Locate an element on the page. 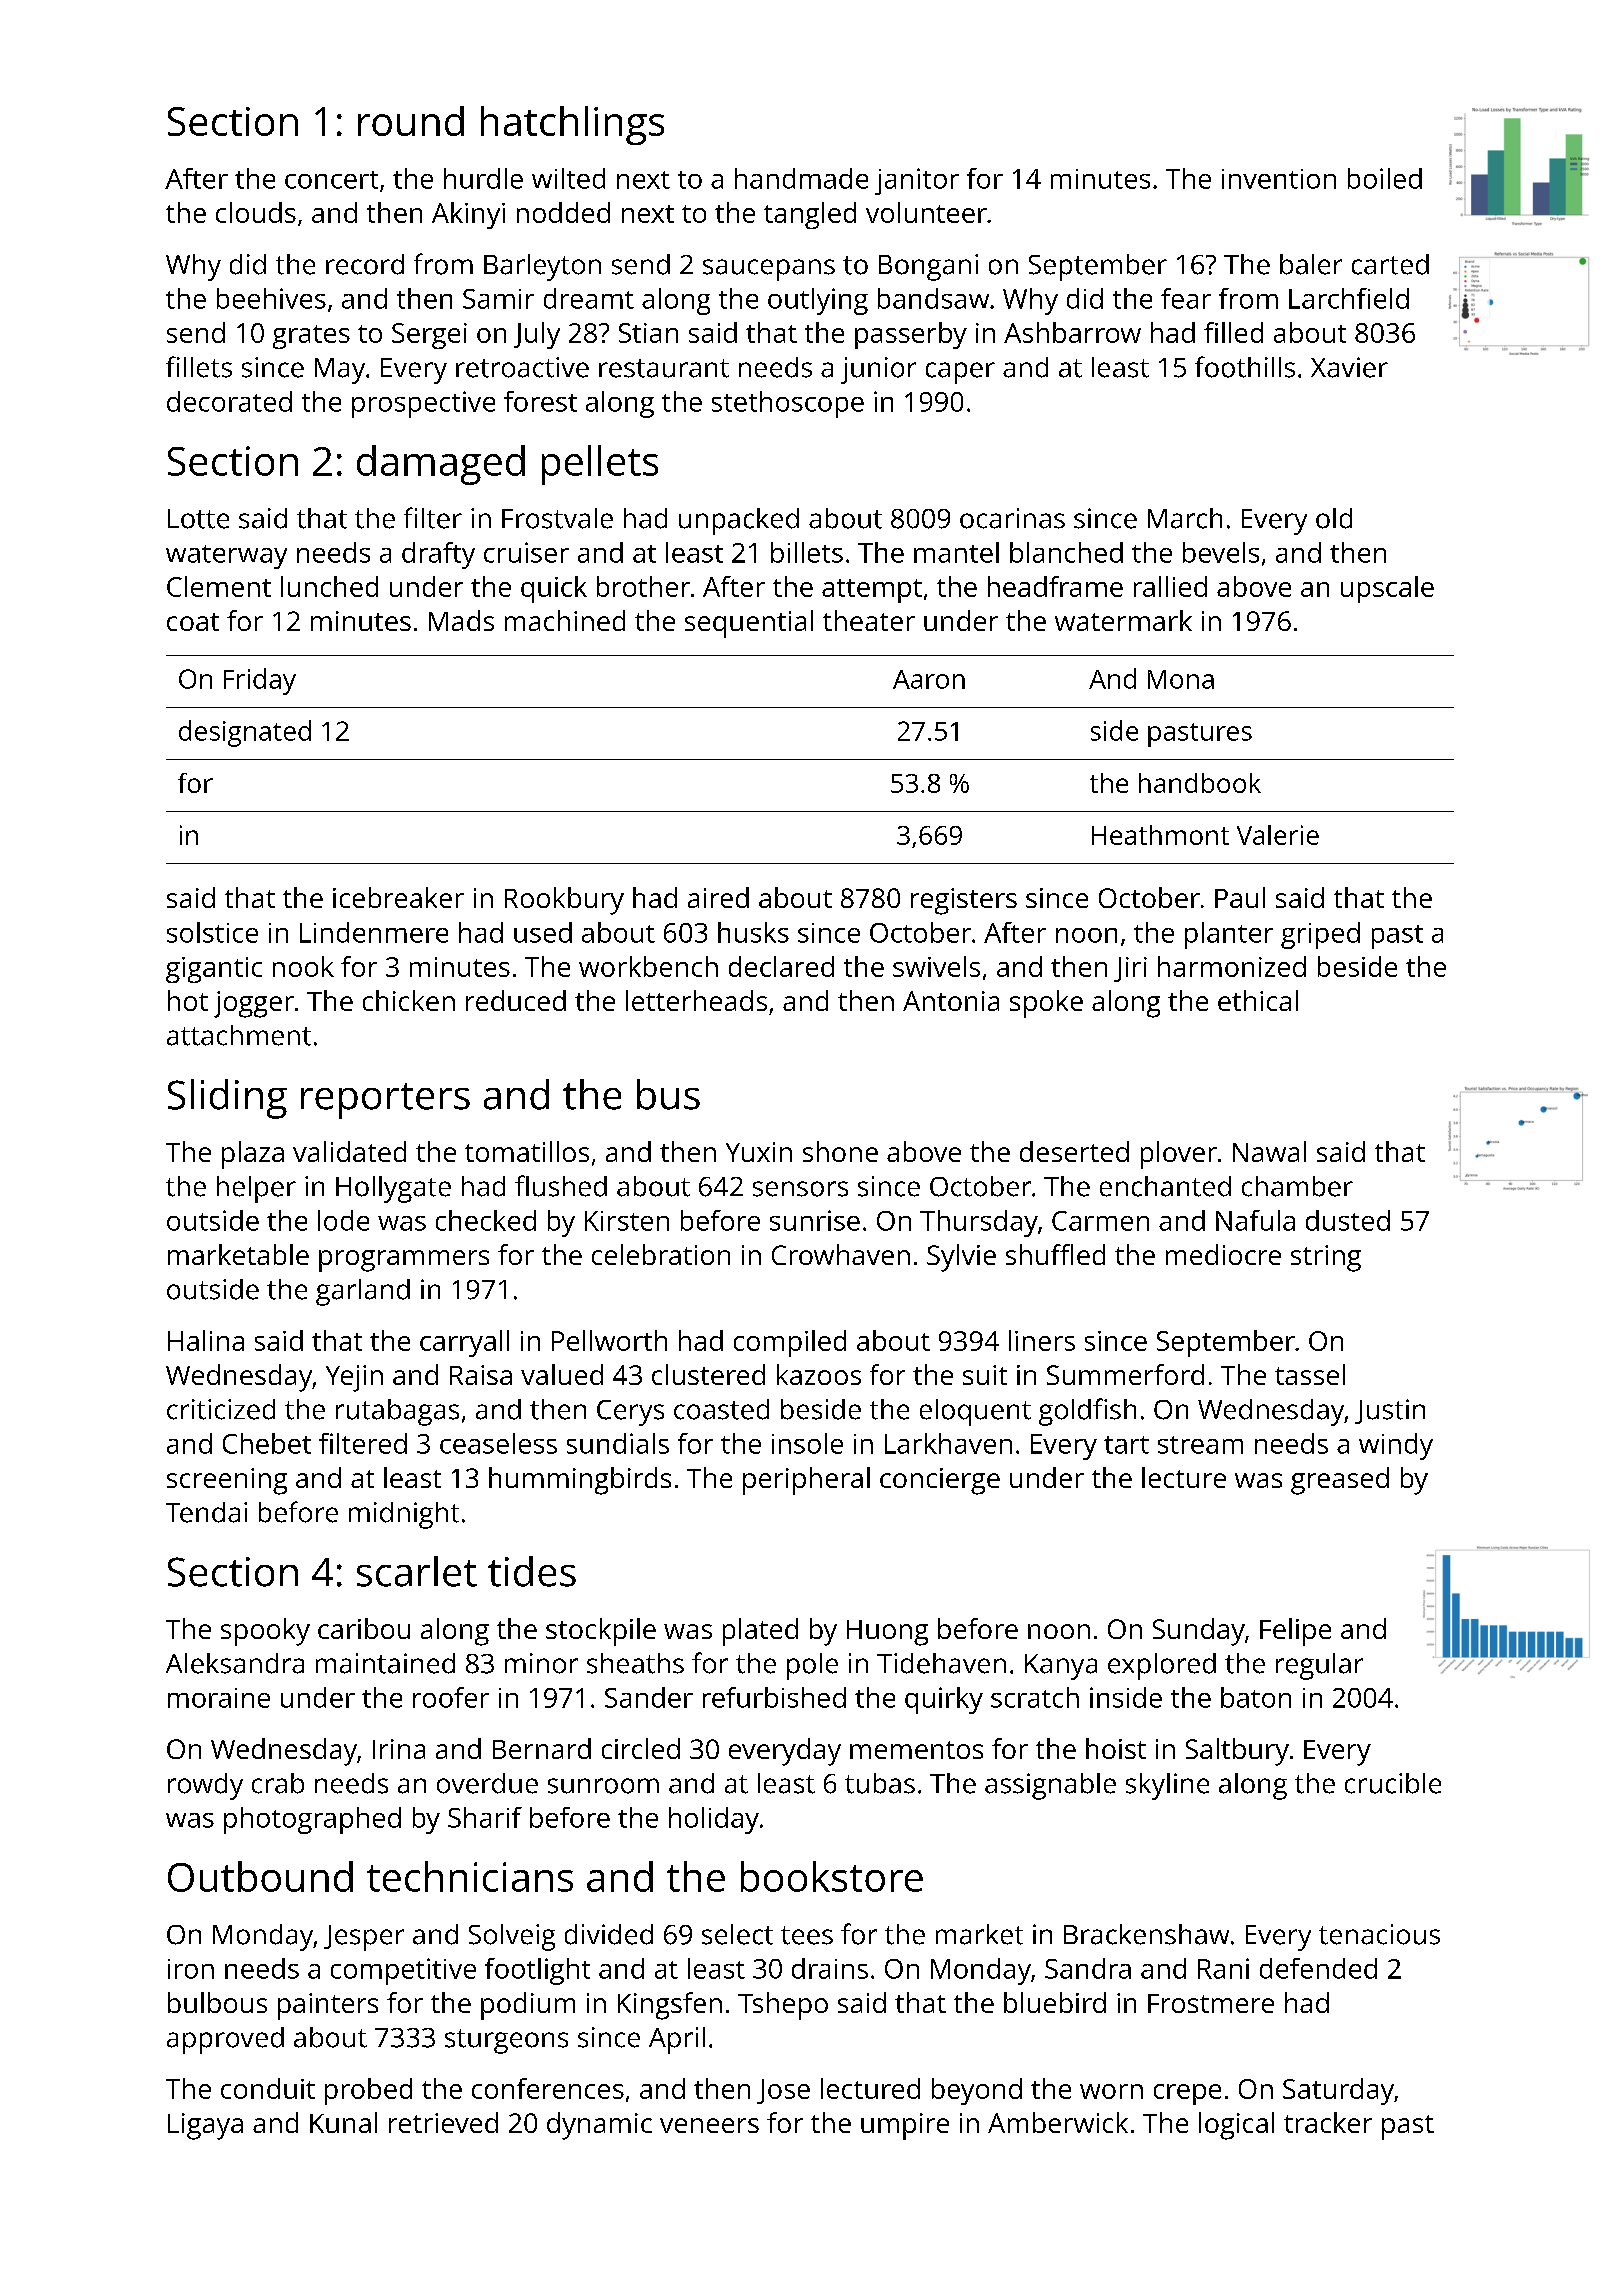 This image has height=2292, width=1620. Kunal is located at coordinates (343, 2122).
